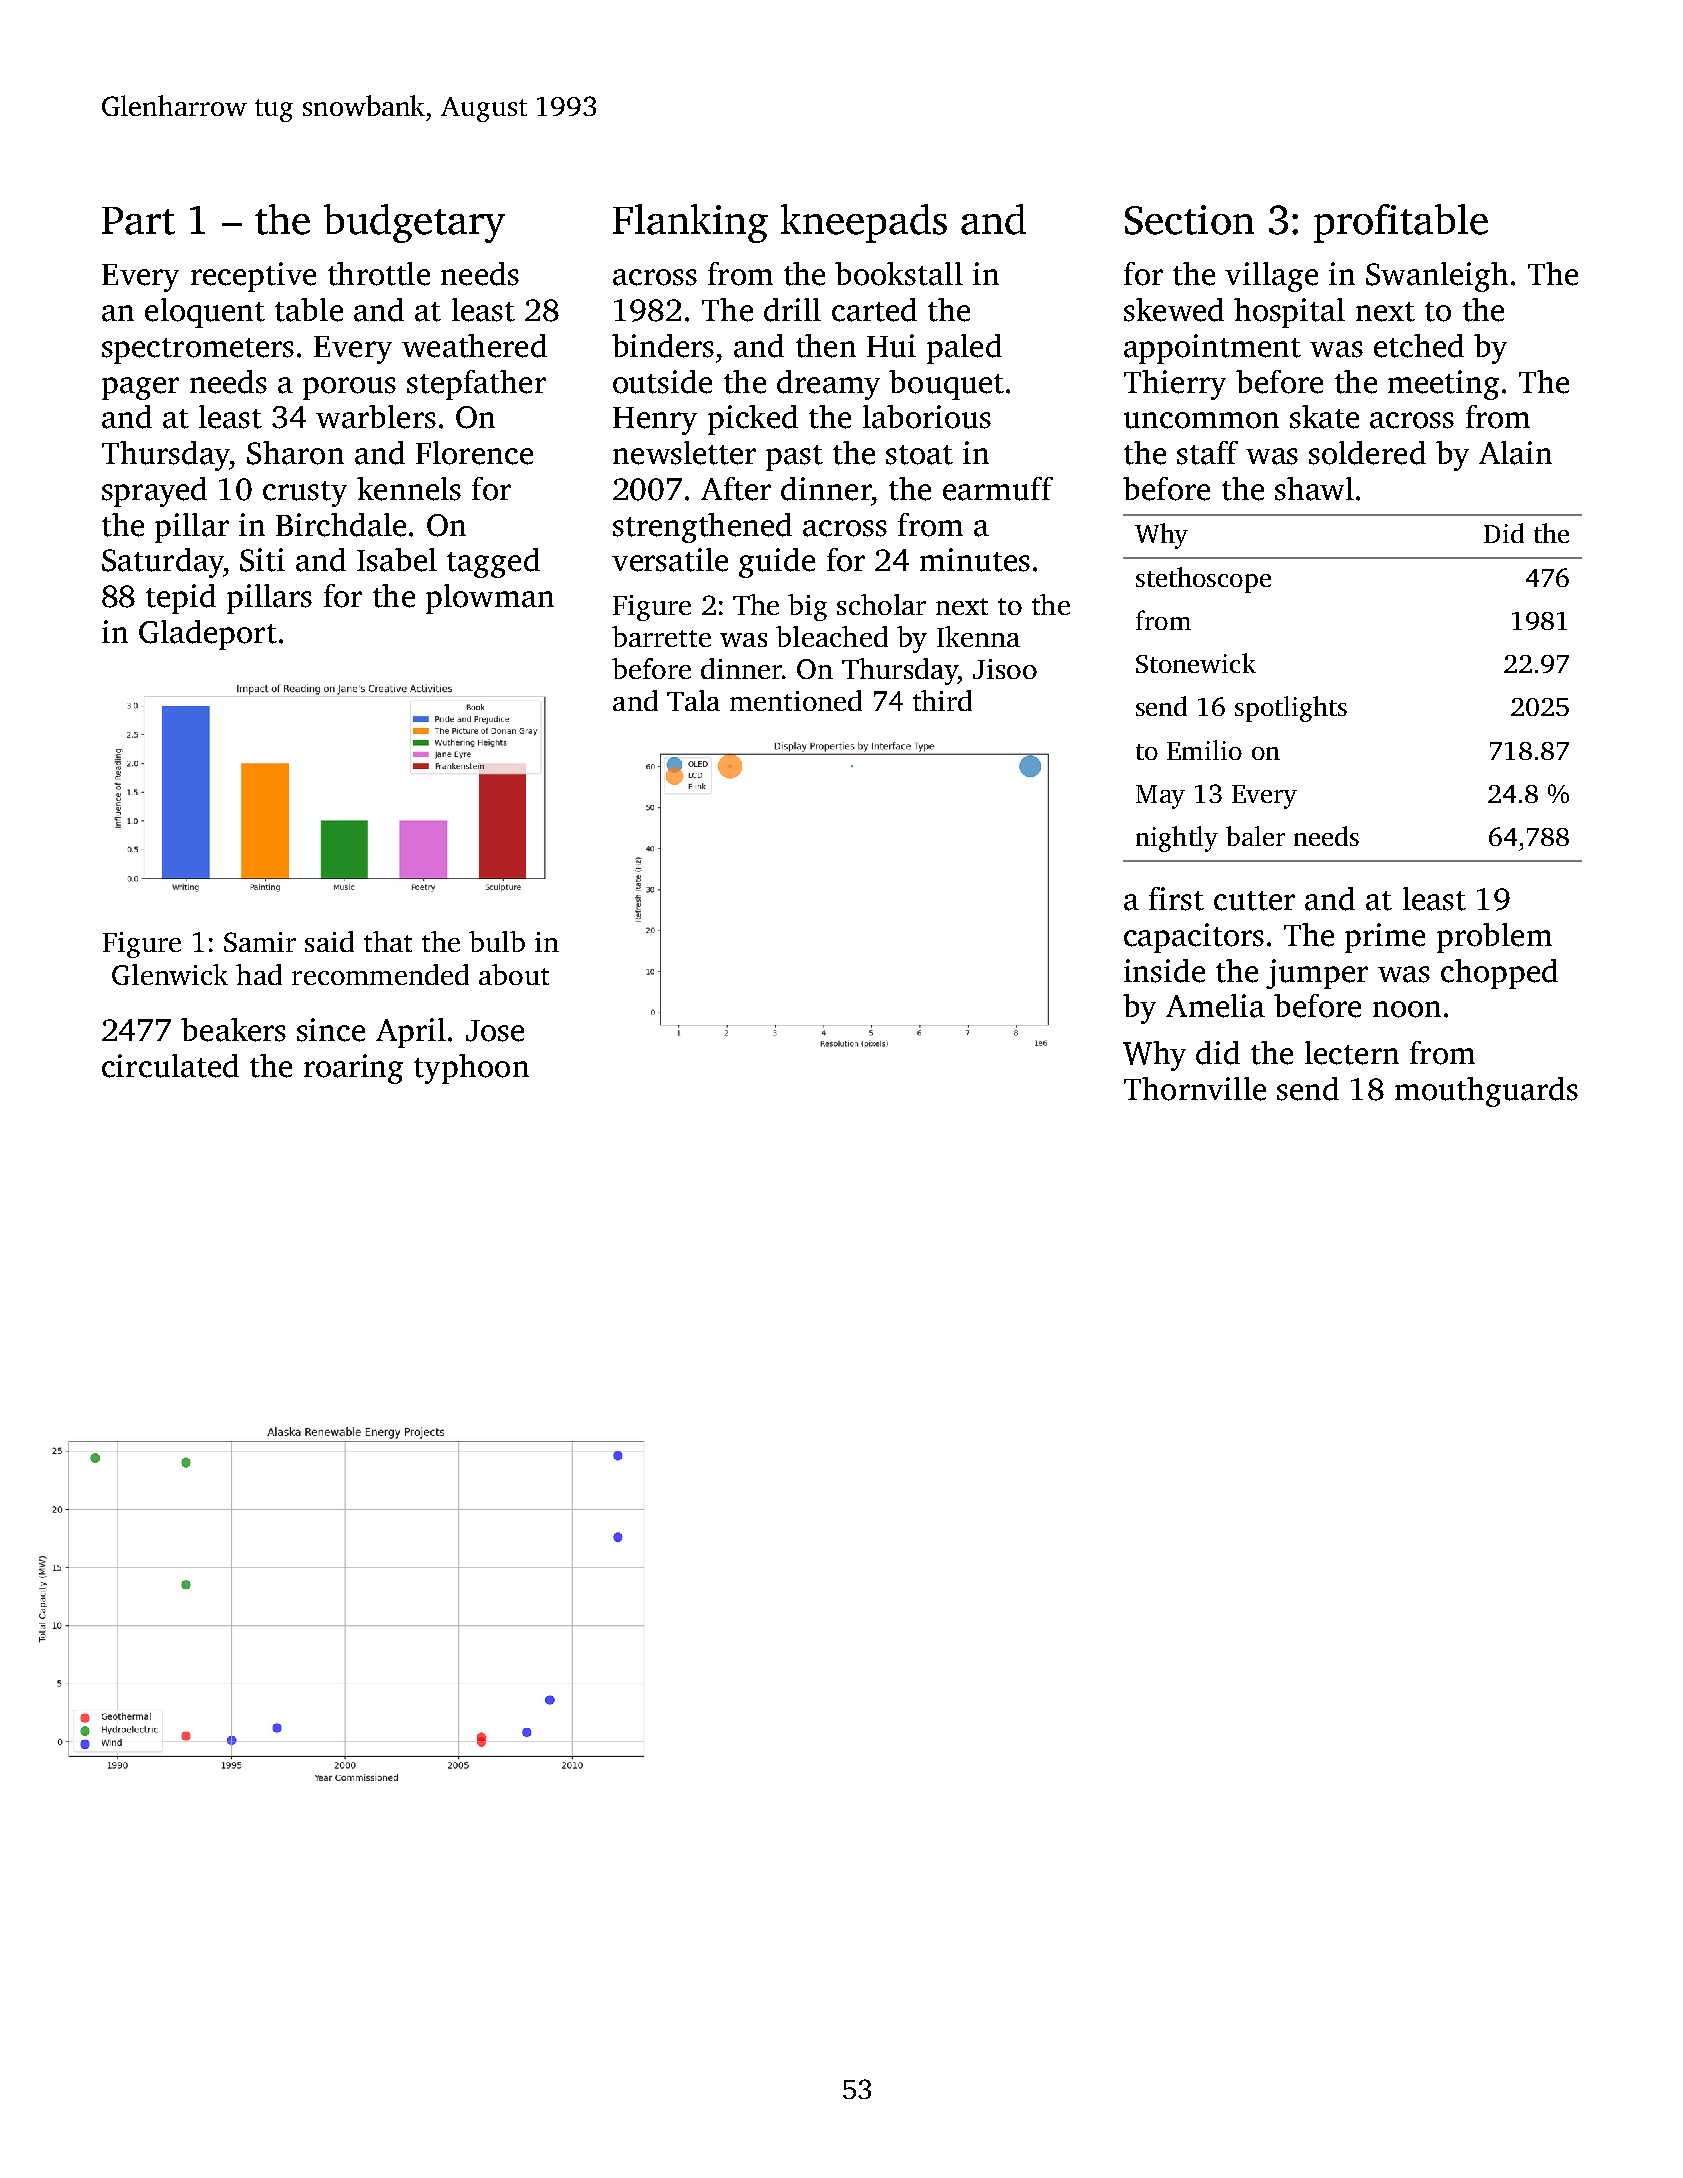 The height and width of the screenshot is (2178, 1683). What do you see at coordinates (1291, 709) in the screenshot?
I see `spotlights` at bounding box center [1291, 709].
